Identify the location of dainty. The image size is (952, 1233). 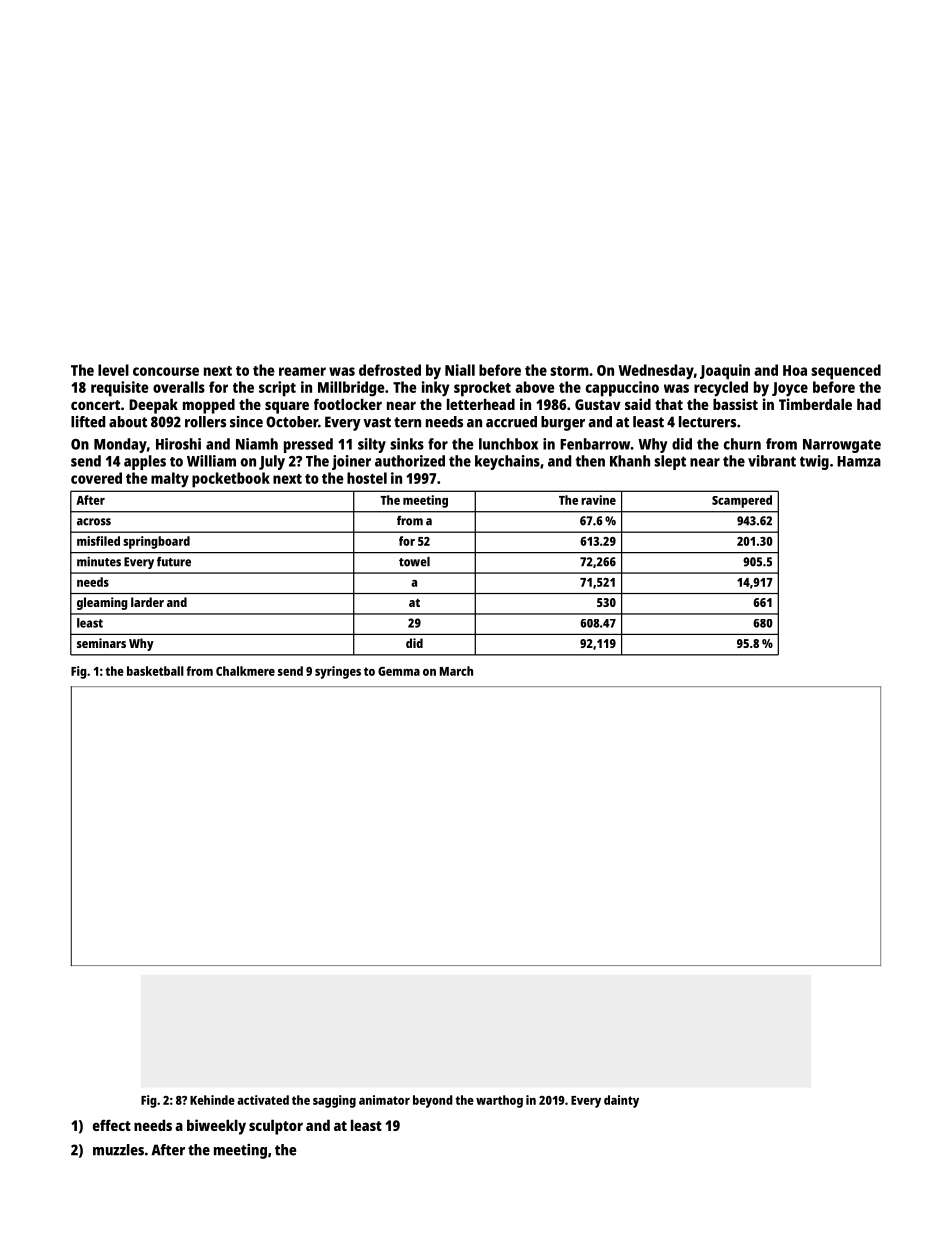
(621, 1101).
